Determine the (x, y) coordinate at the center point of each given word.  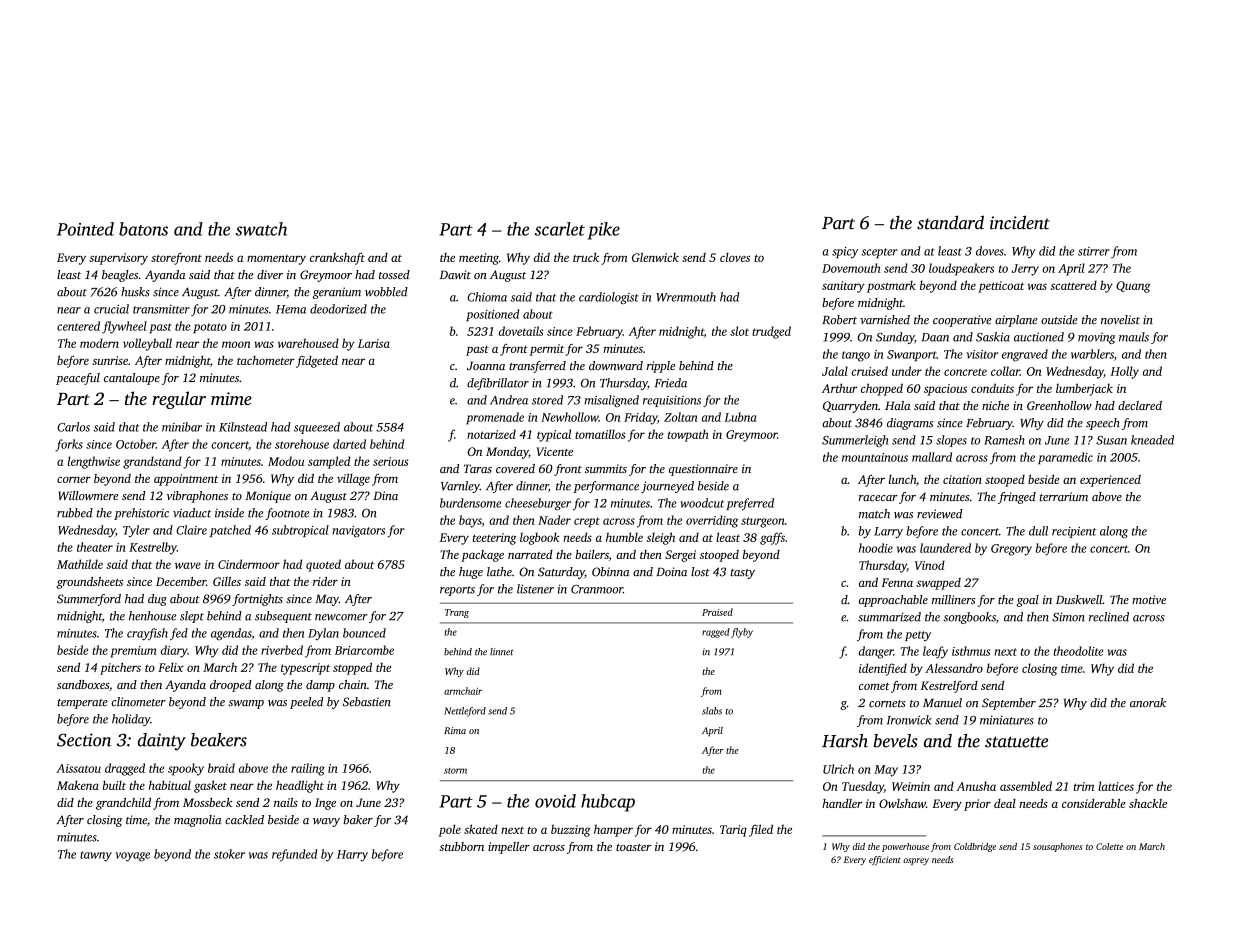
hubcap (608, 803)
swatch (261, 229)
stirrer (1094, 251)
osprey (916, 861)
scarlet (560, 229)
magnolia (198, 821)
